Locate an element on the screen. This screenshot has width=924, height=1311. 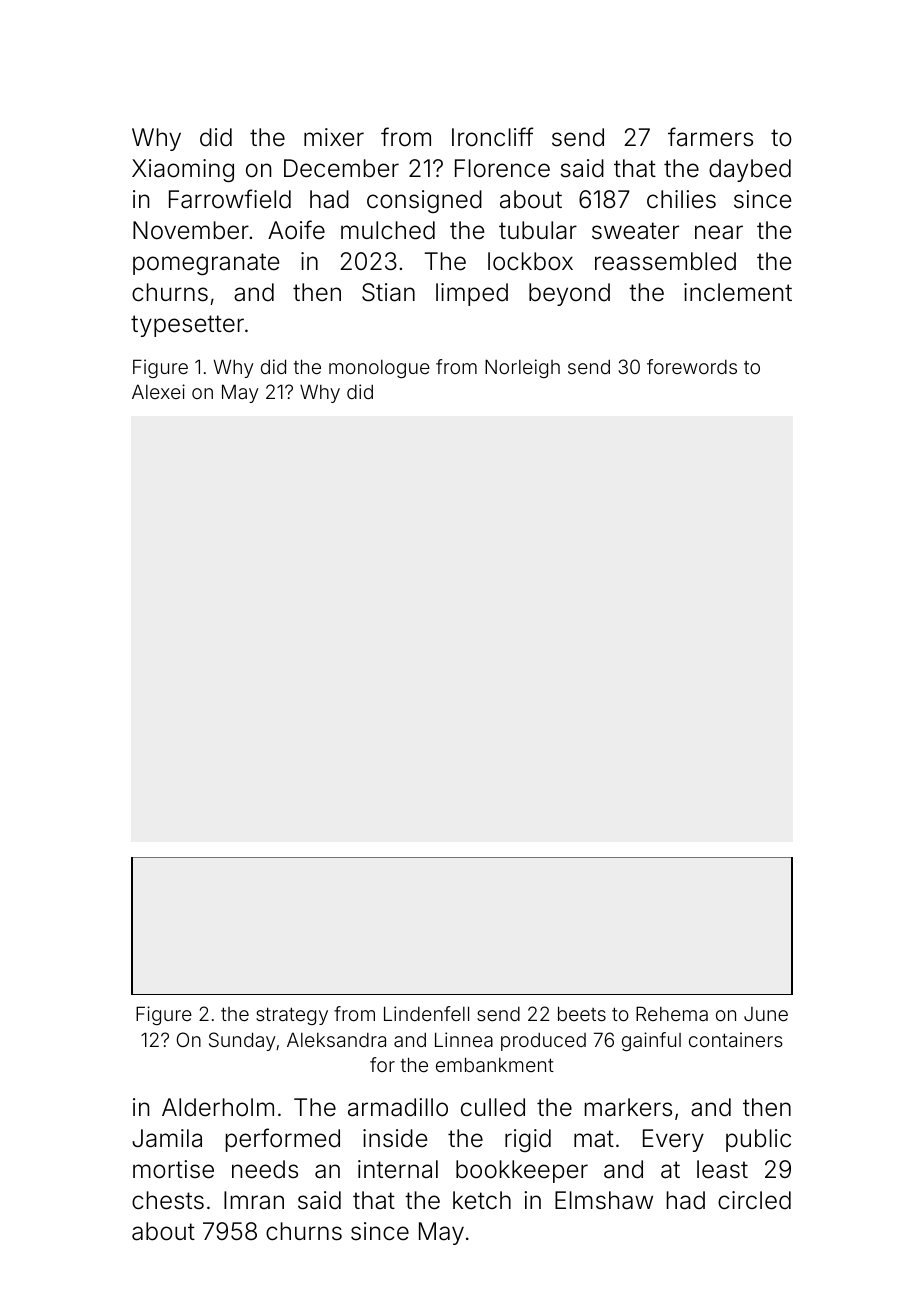
Alexei is located at coordinates (158, 391).
